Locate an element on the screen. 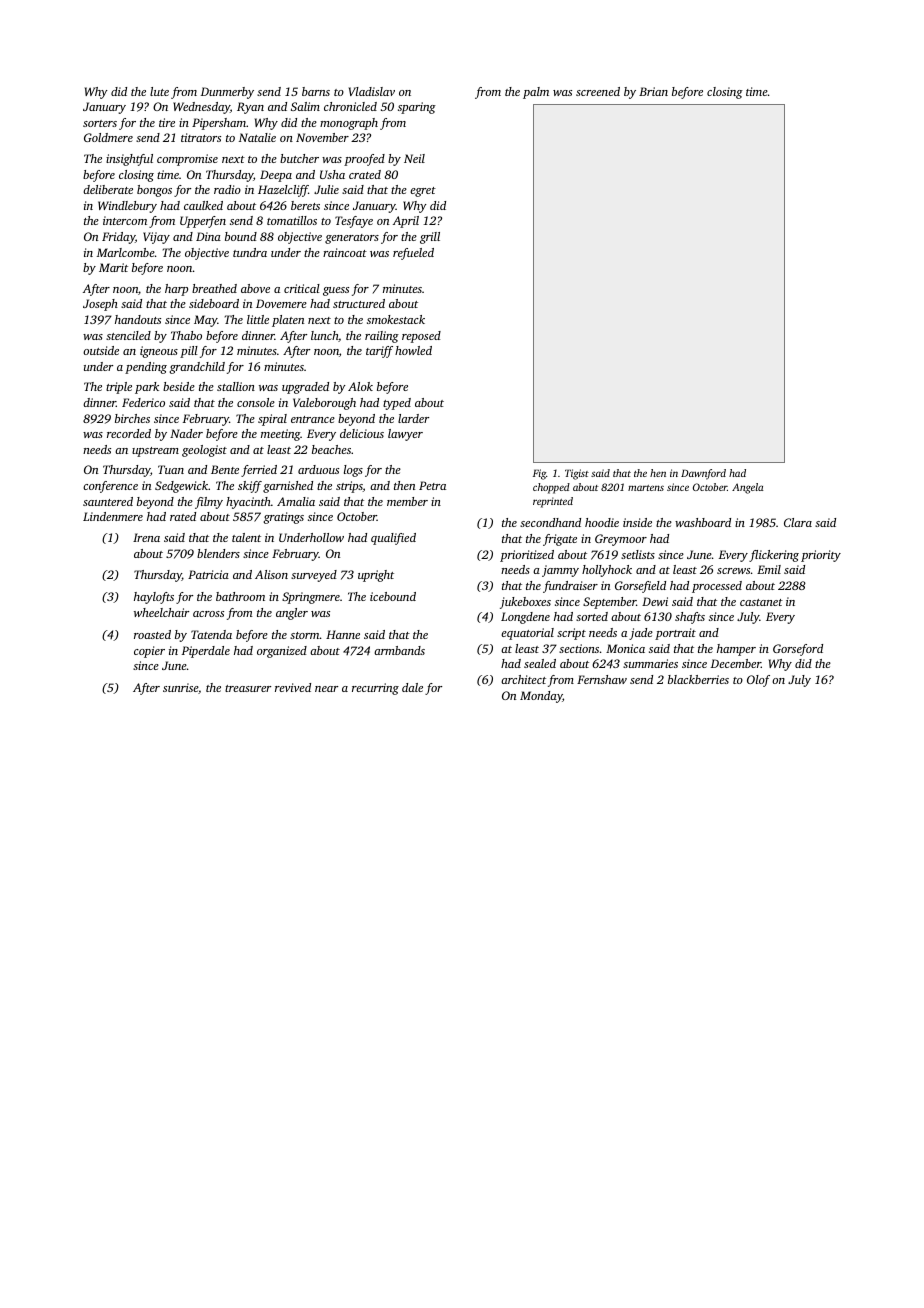 This screenshot has width=924, height=1308. Olof is located at coordinates (758, 681).
